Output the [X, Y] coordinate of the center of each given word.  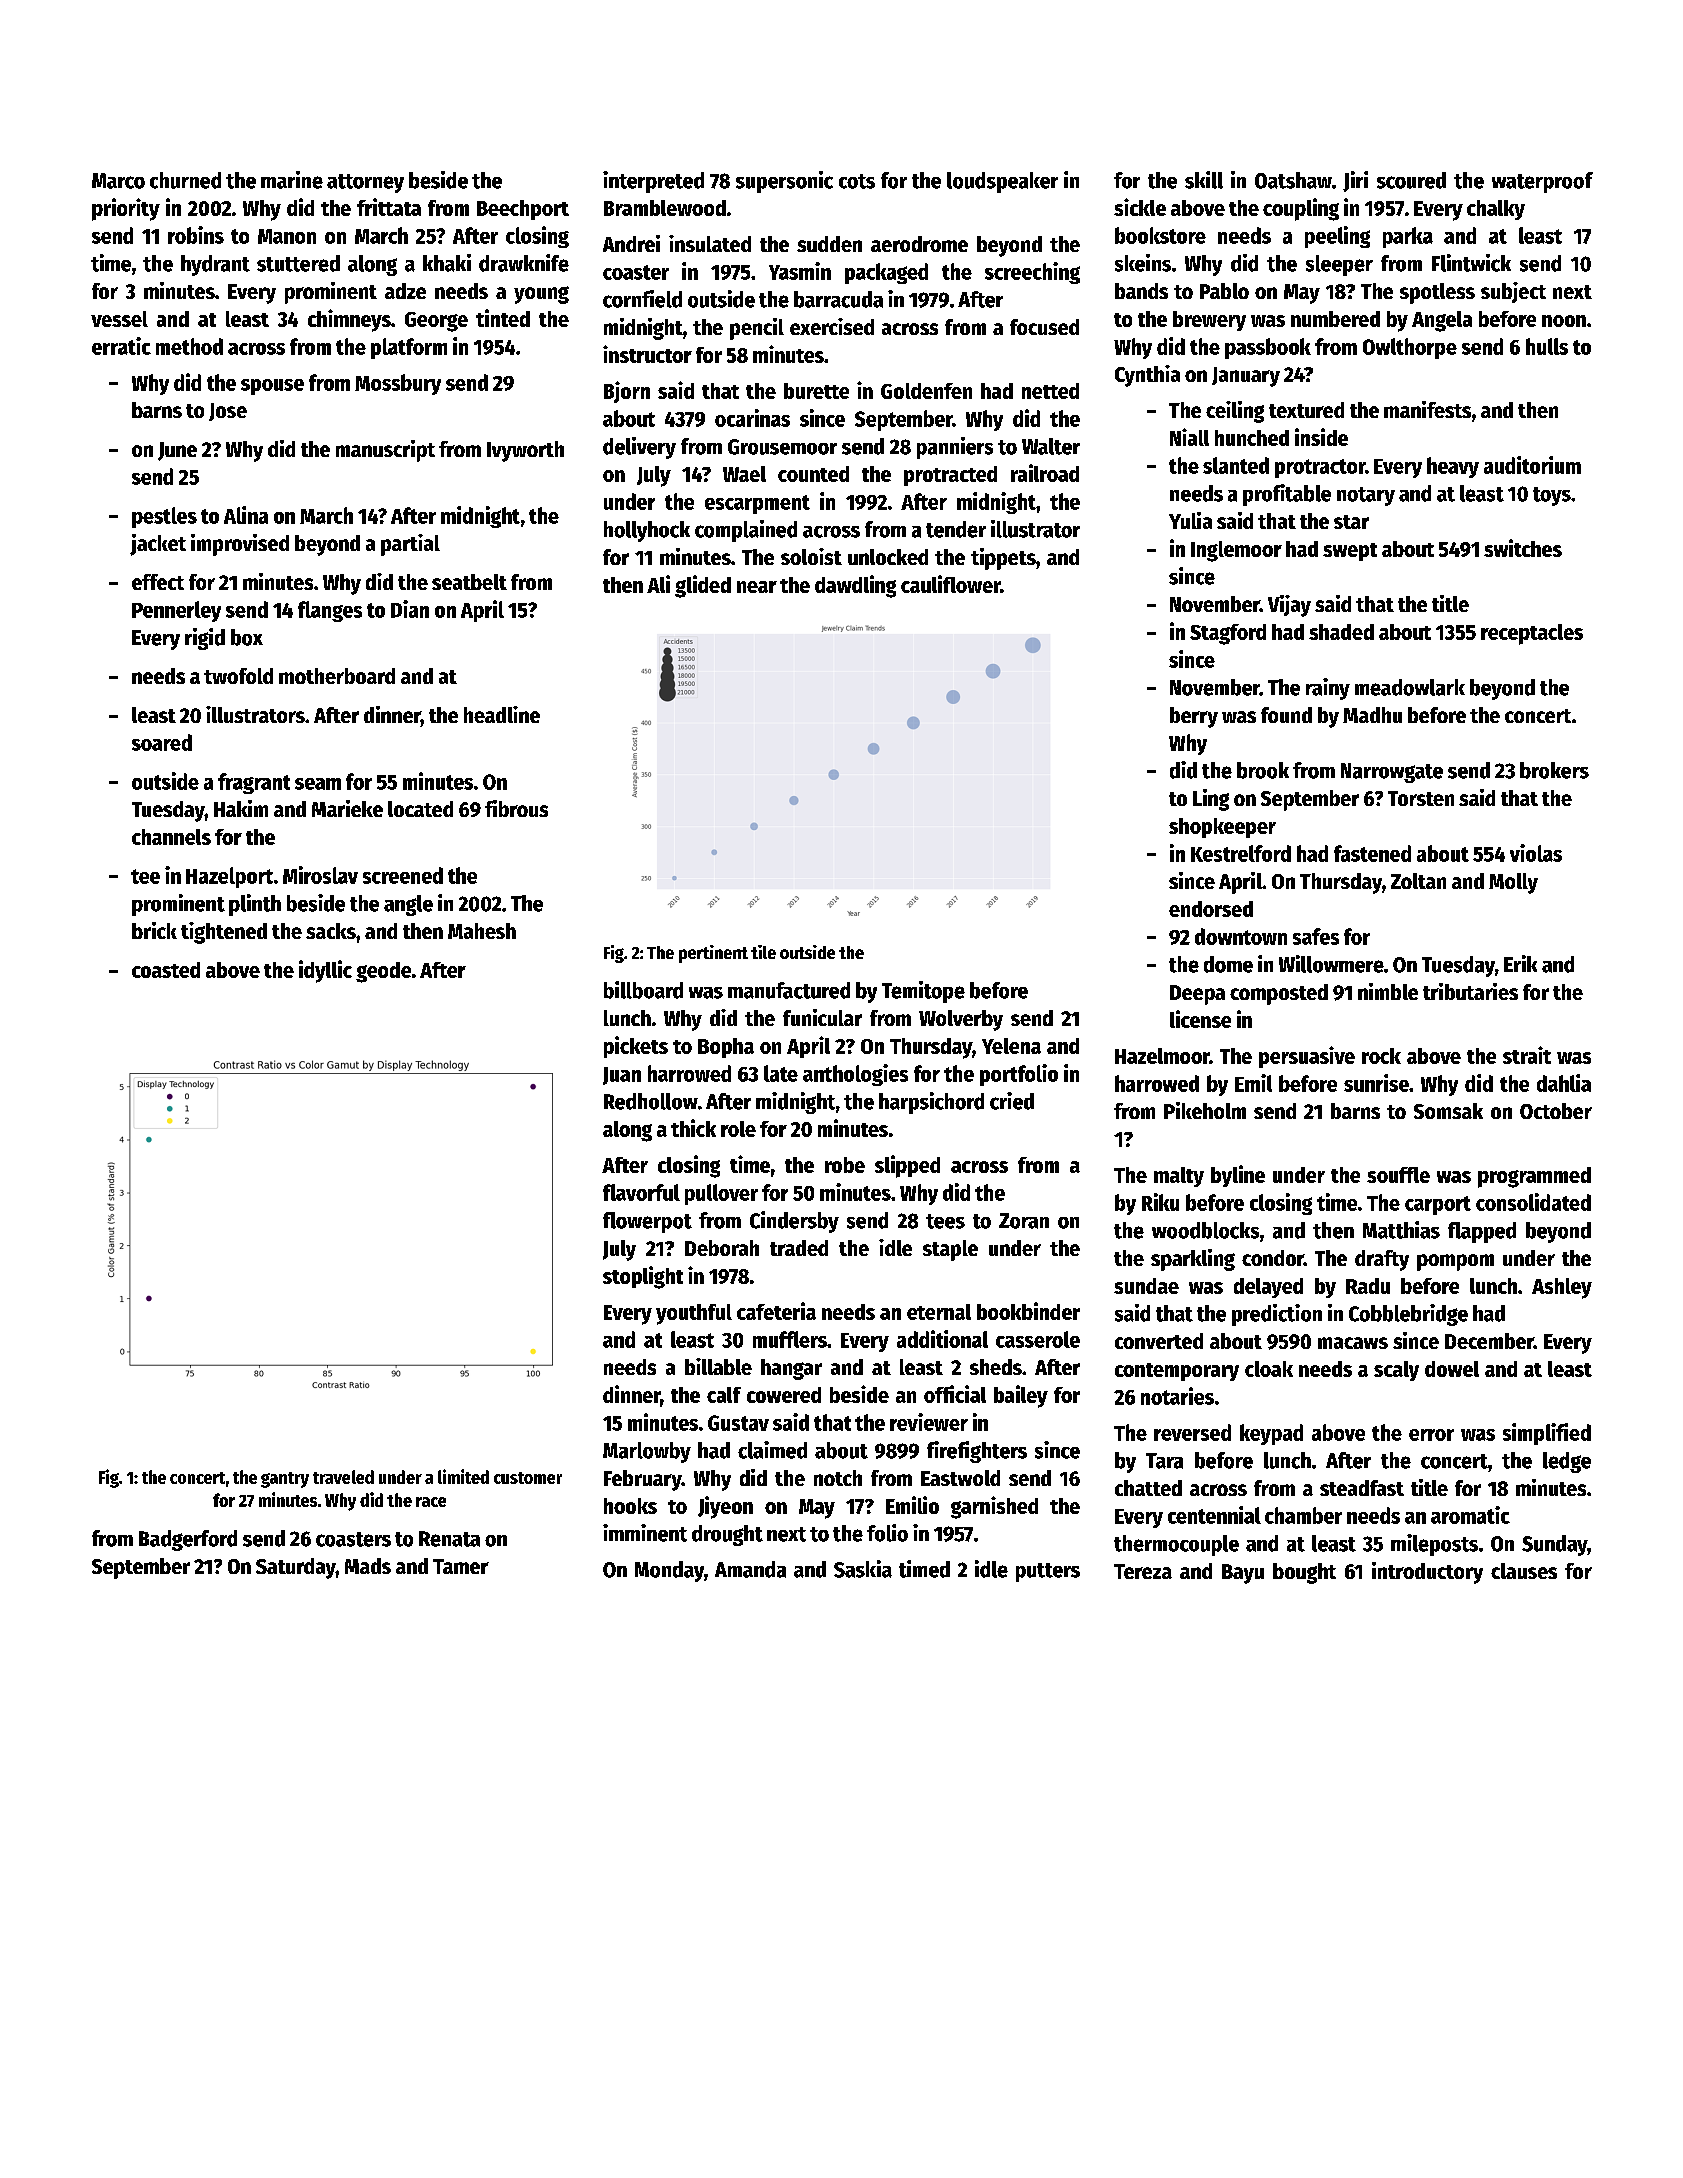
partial [410, 545]
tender [956, 529]
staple [950, 1250]
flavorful [641, 1192]
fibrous [516, 808]
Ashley [1562, 1288]
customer [528, 1478]
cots [857, 181]
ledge [1567, 1462]
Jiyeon [725, 1507]
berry [1194, 717]
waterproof [1542, 182]
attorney [365, 183]
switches [1523, 548]
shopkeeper [1222, 828]
